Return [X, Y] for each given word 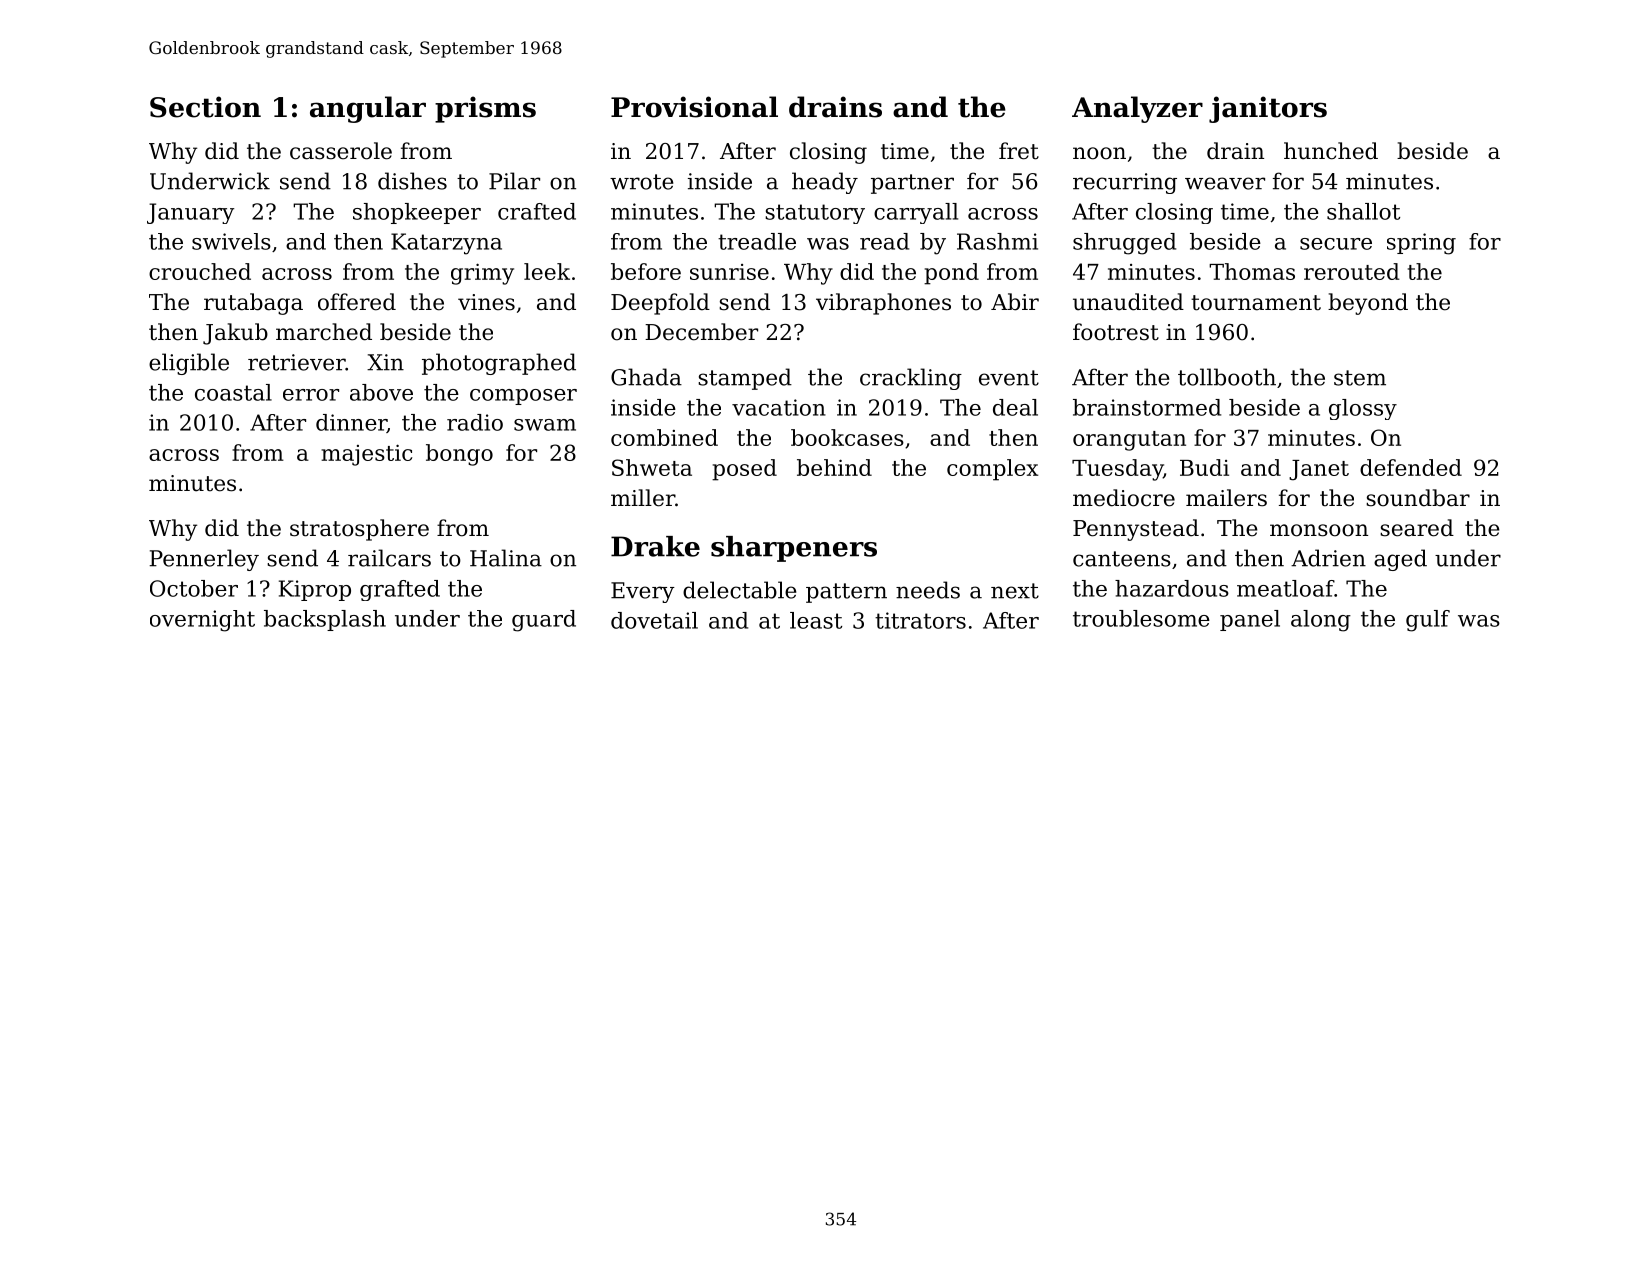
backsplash [325, 620]
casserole [341, 151]
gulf [1428, 621]
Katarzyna [446, 244]
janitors [1268, 109]
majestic [366, 455]
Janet [1319, 470]
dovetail [654, 620]
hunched [1331, 151]
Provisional [694, 107]
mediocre [1124, 498]
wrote [641, 182]
